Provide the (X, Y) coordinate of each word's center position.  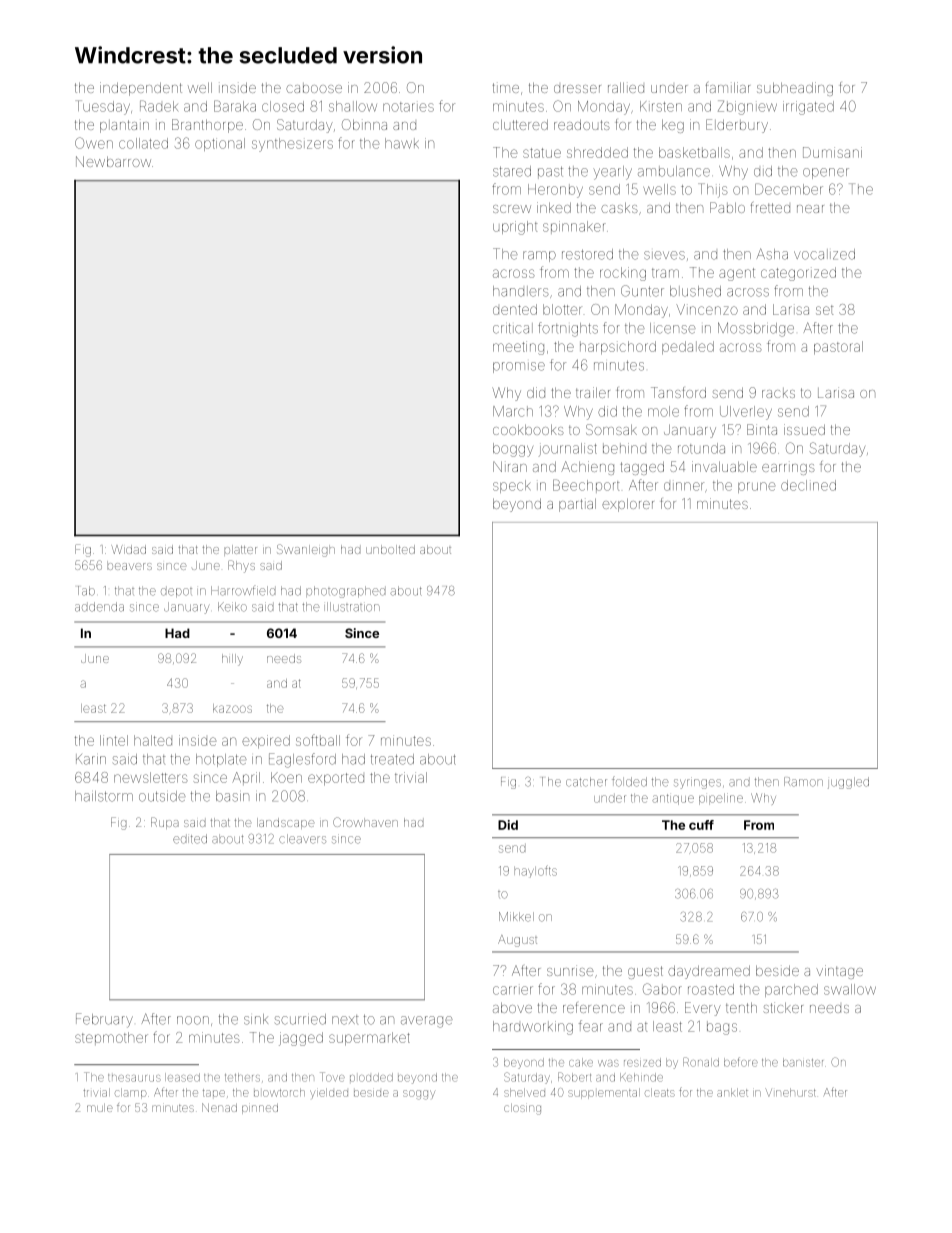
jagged (301, 1039)
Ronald (701, 1062)
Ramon (803, 782)
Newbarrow (113, 161)
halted (153, 740)
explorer (628, 505)
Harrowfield (243, 591)
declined (808, 485)
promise (519, 367)
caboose (314, 88)
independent (141, 89)
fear (591, 1026)
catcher (586, 782)
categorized (798, 274)
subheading (795, 89)
